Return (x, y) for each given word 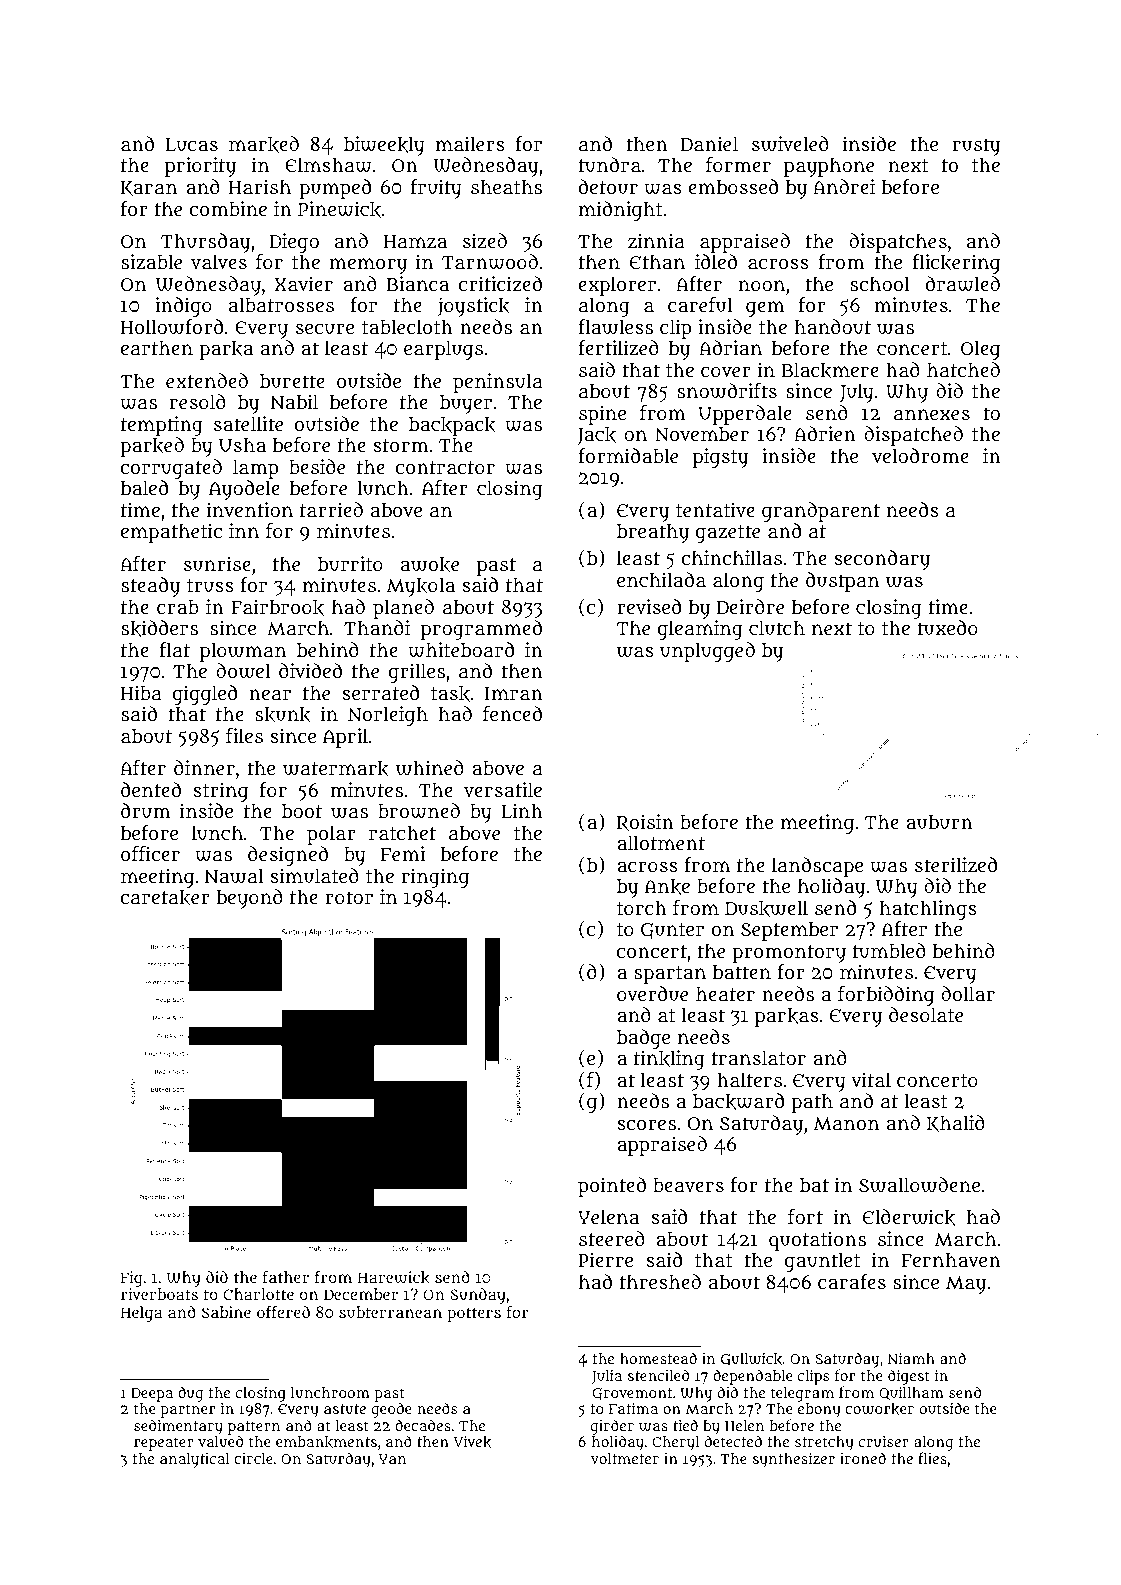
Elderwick (909, 1217)
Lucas (191, 145)
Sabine (226, 1312)
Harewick (394, 1278)
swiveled (790, 144)
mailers (470, 143)
